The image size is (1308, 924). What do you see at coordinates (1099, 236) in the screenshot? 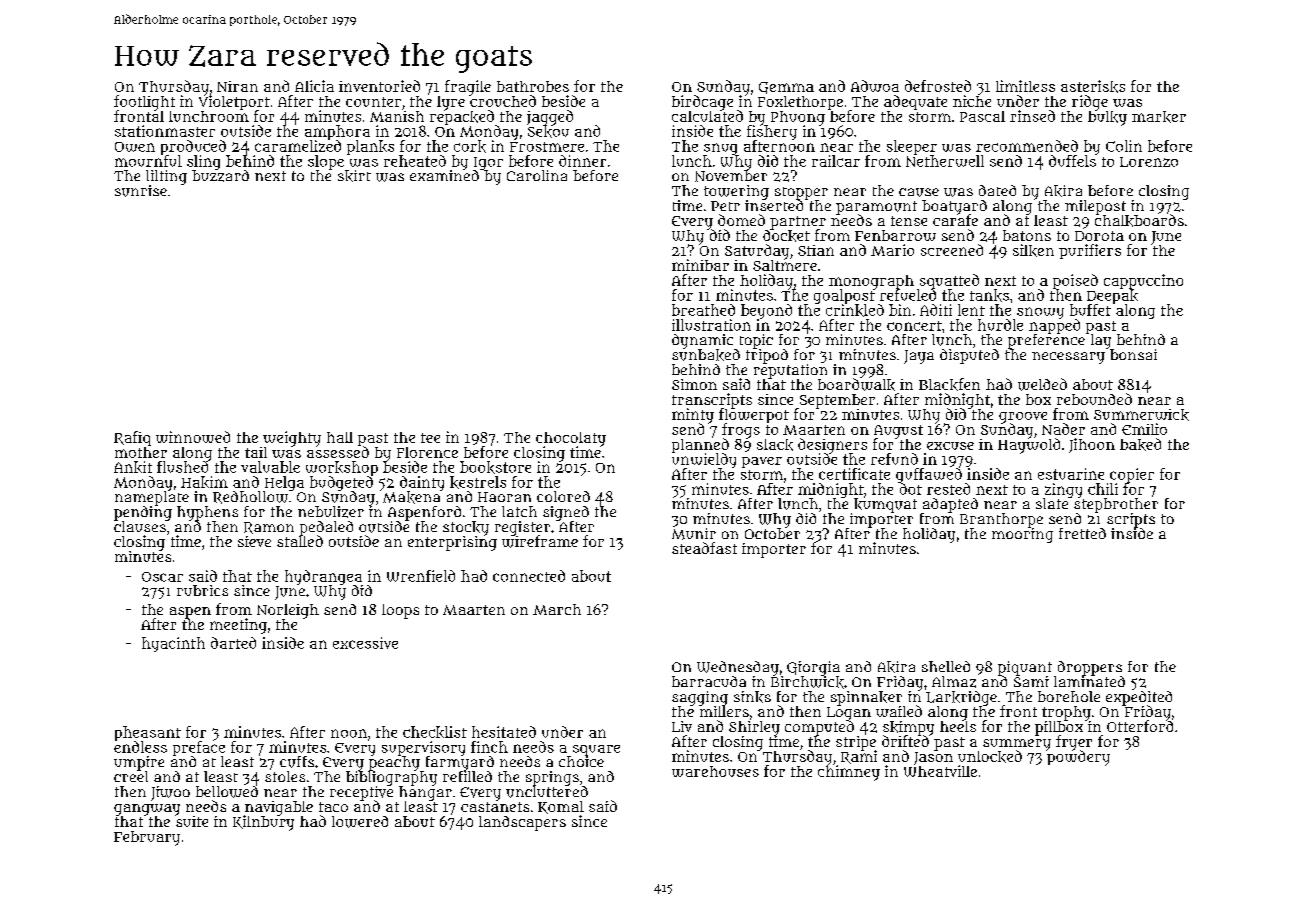
I see `Dorota` at bounding box center [1099, 236].
